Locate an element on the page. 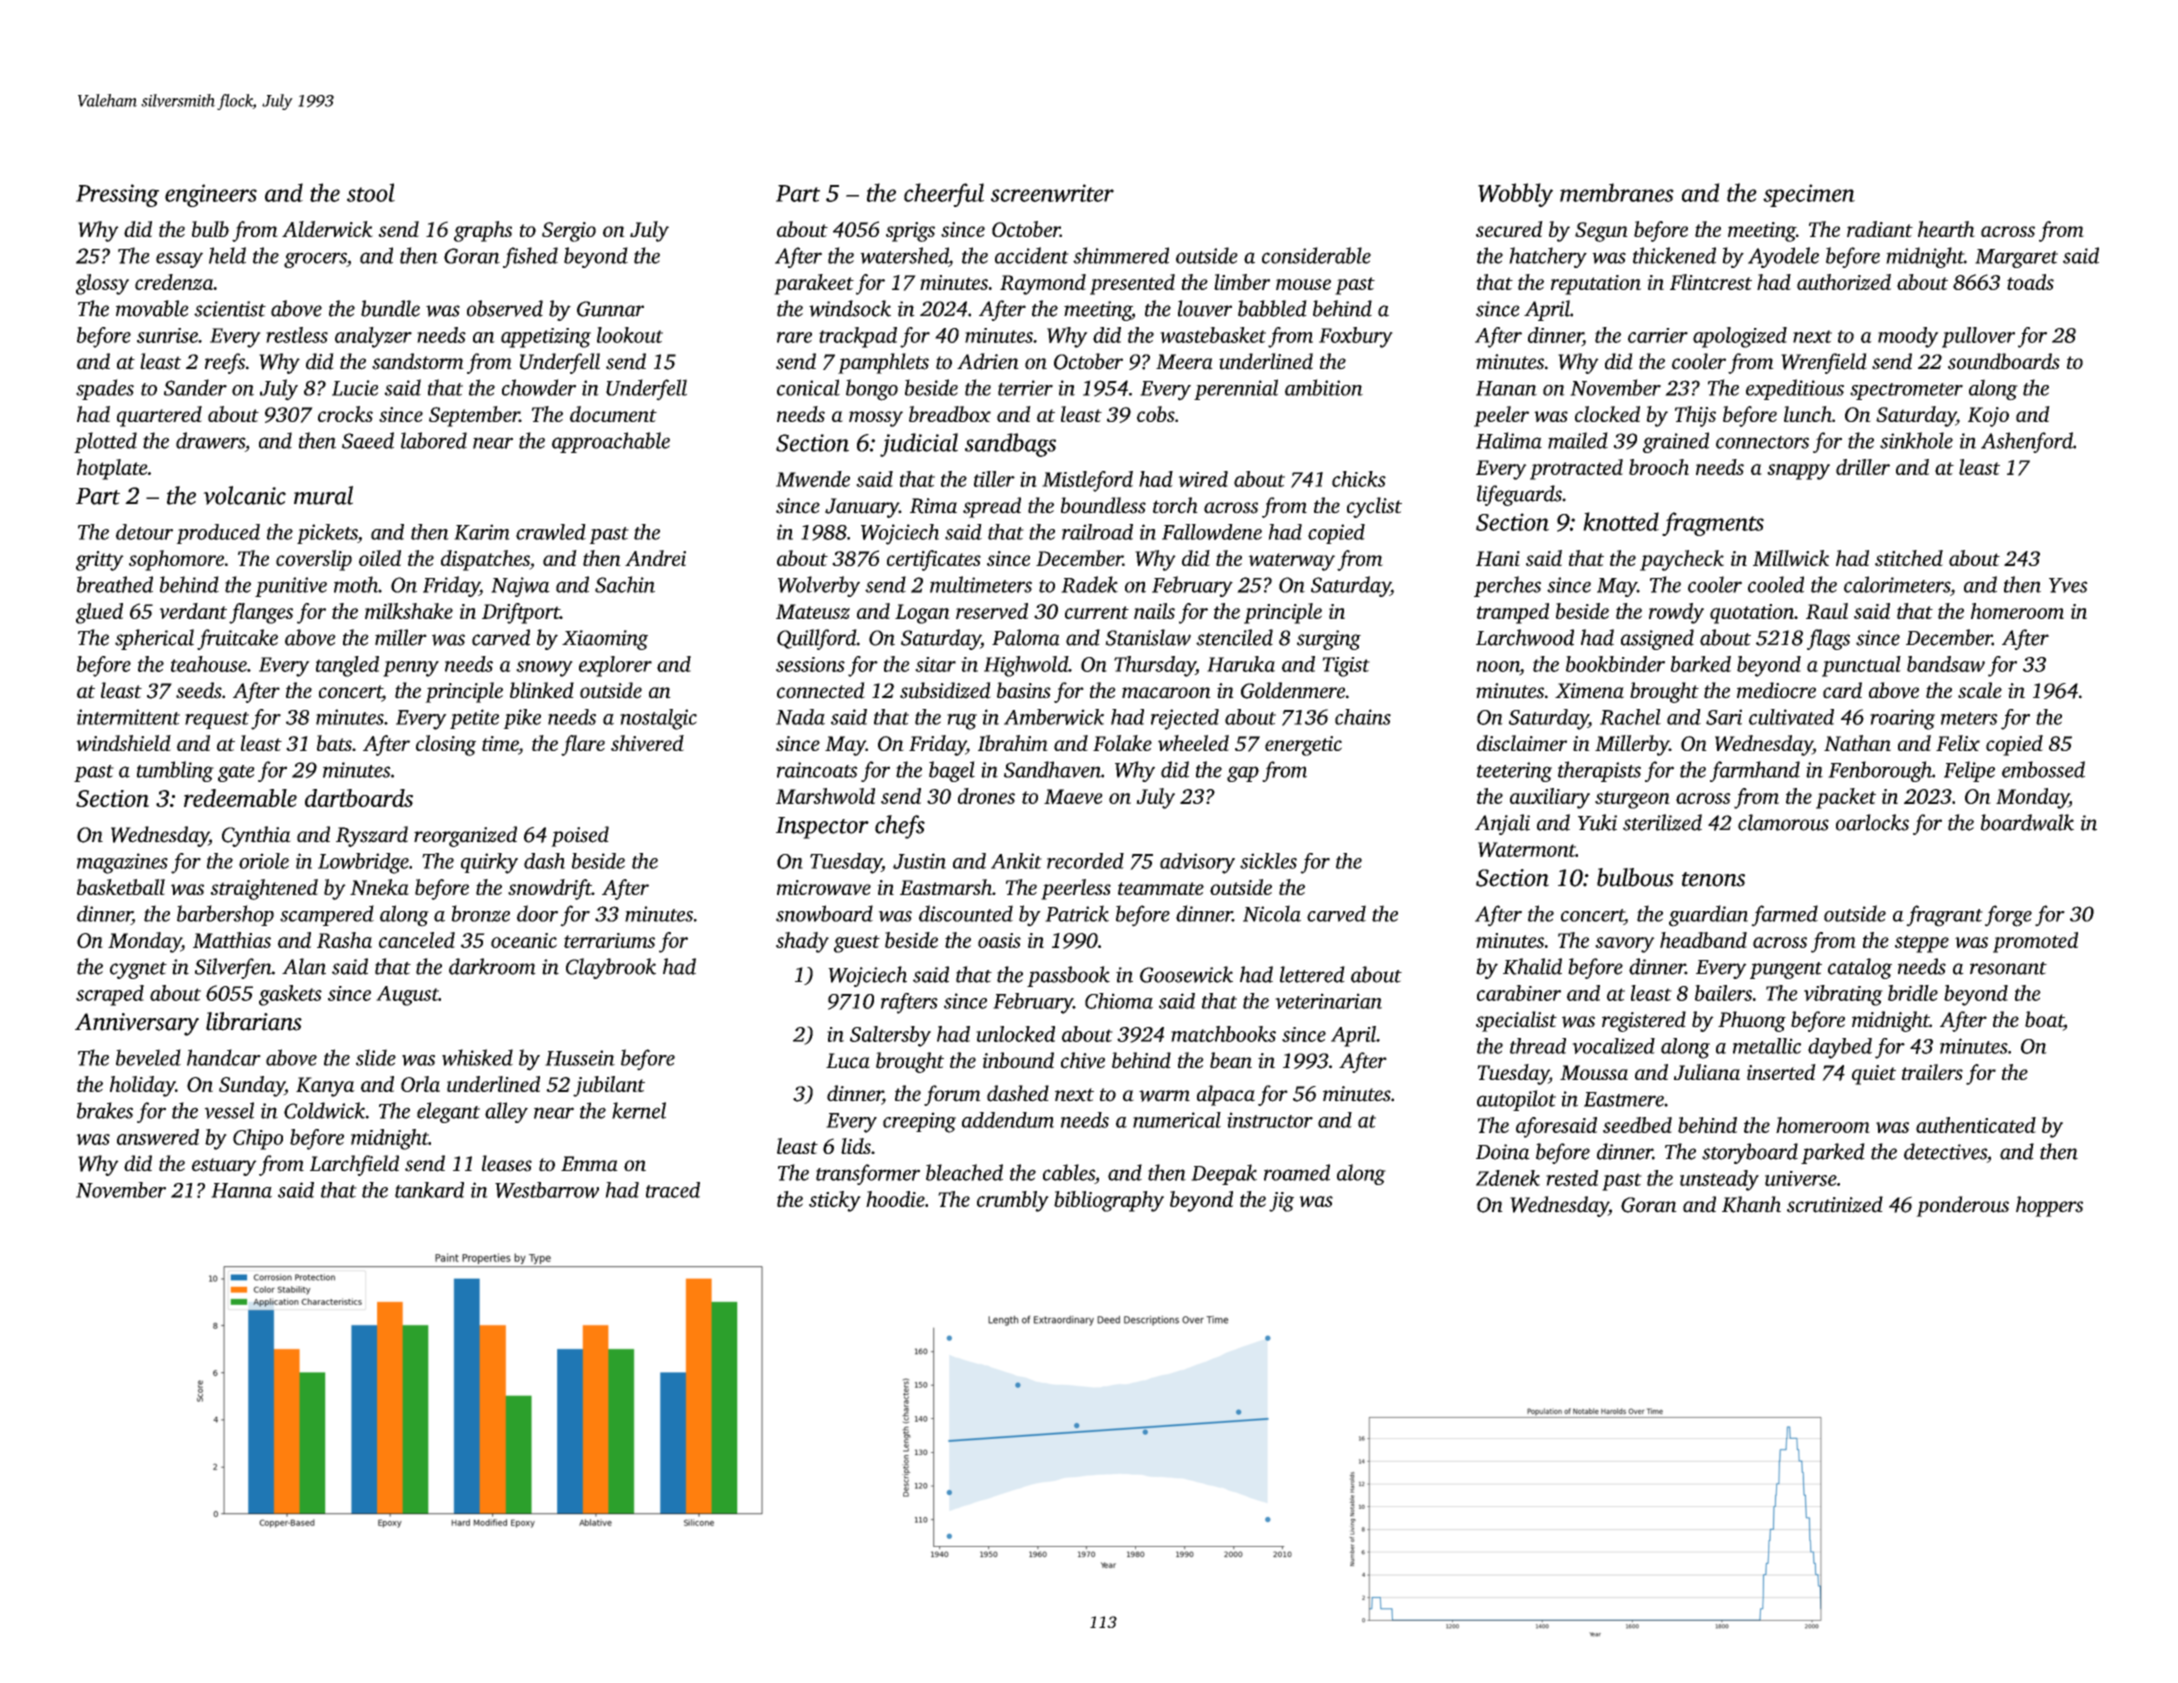  forge is located at coordinates (2008, 916).
